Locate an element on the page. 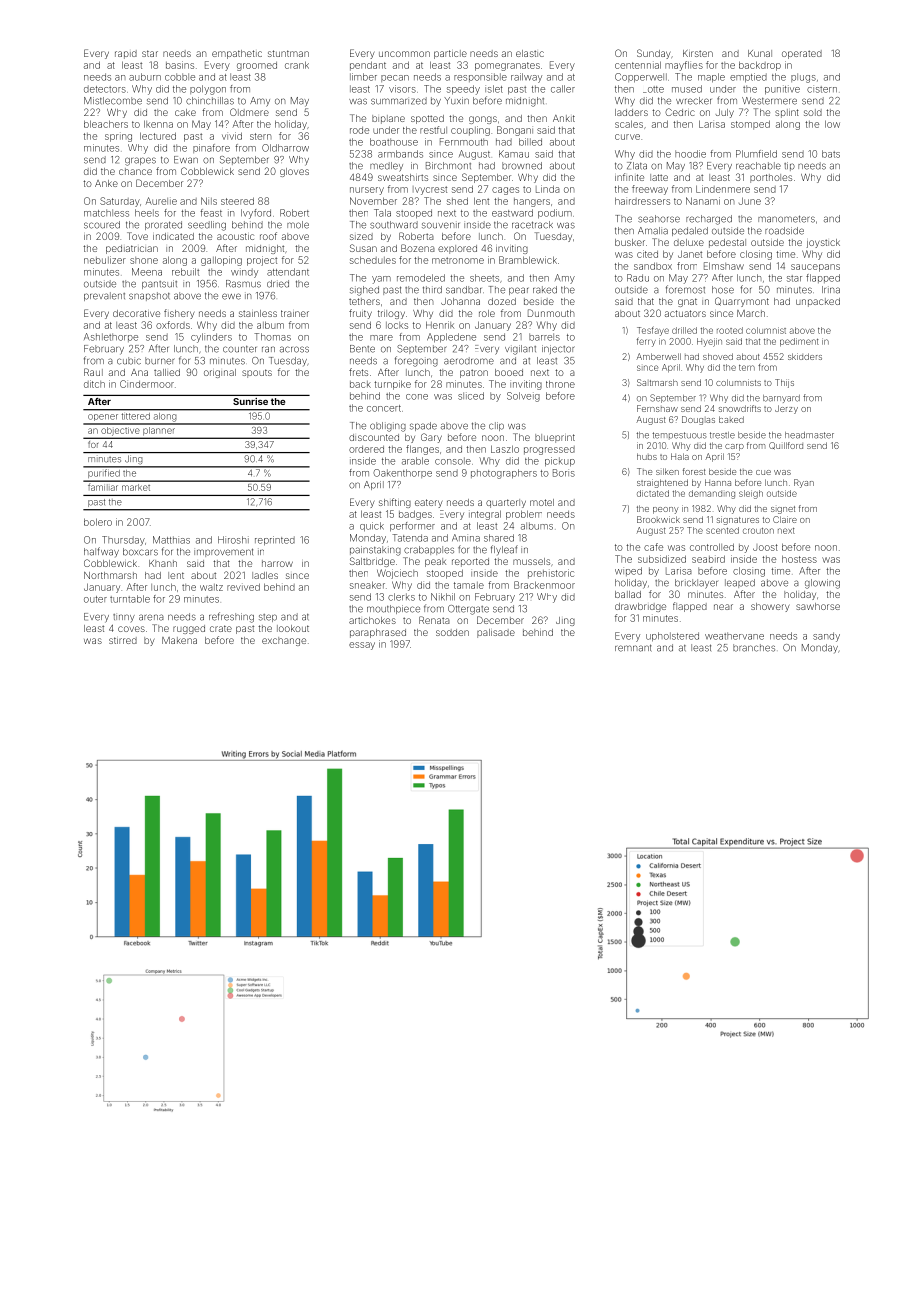  Hiroshi is located at coordinates (233, 540).
